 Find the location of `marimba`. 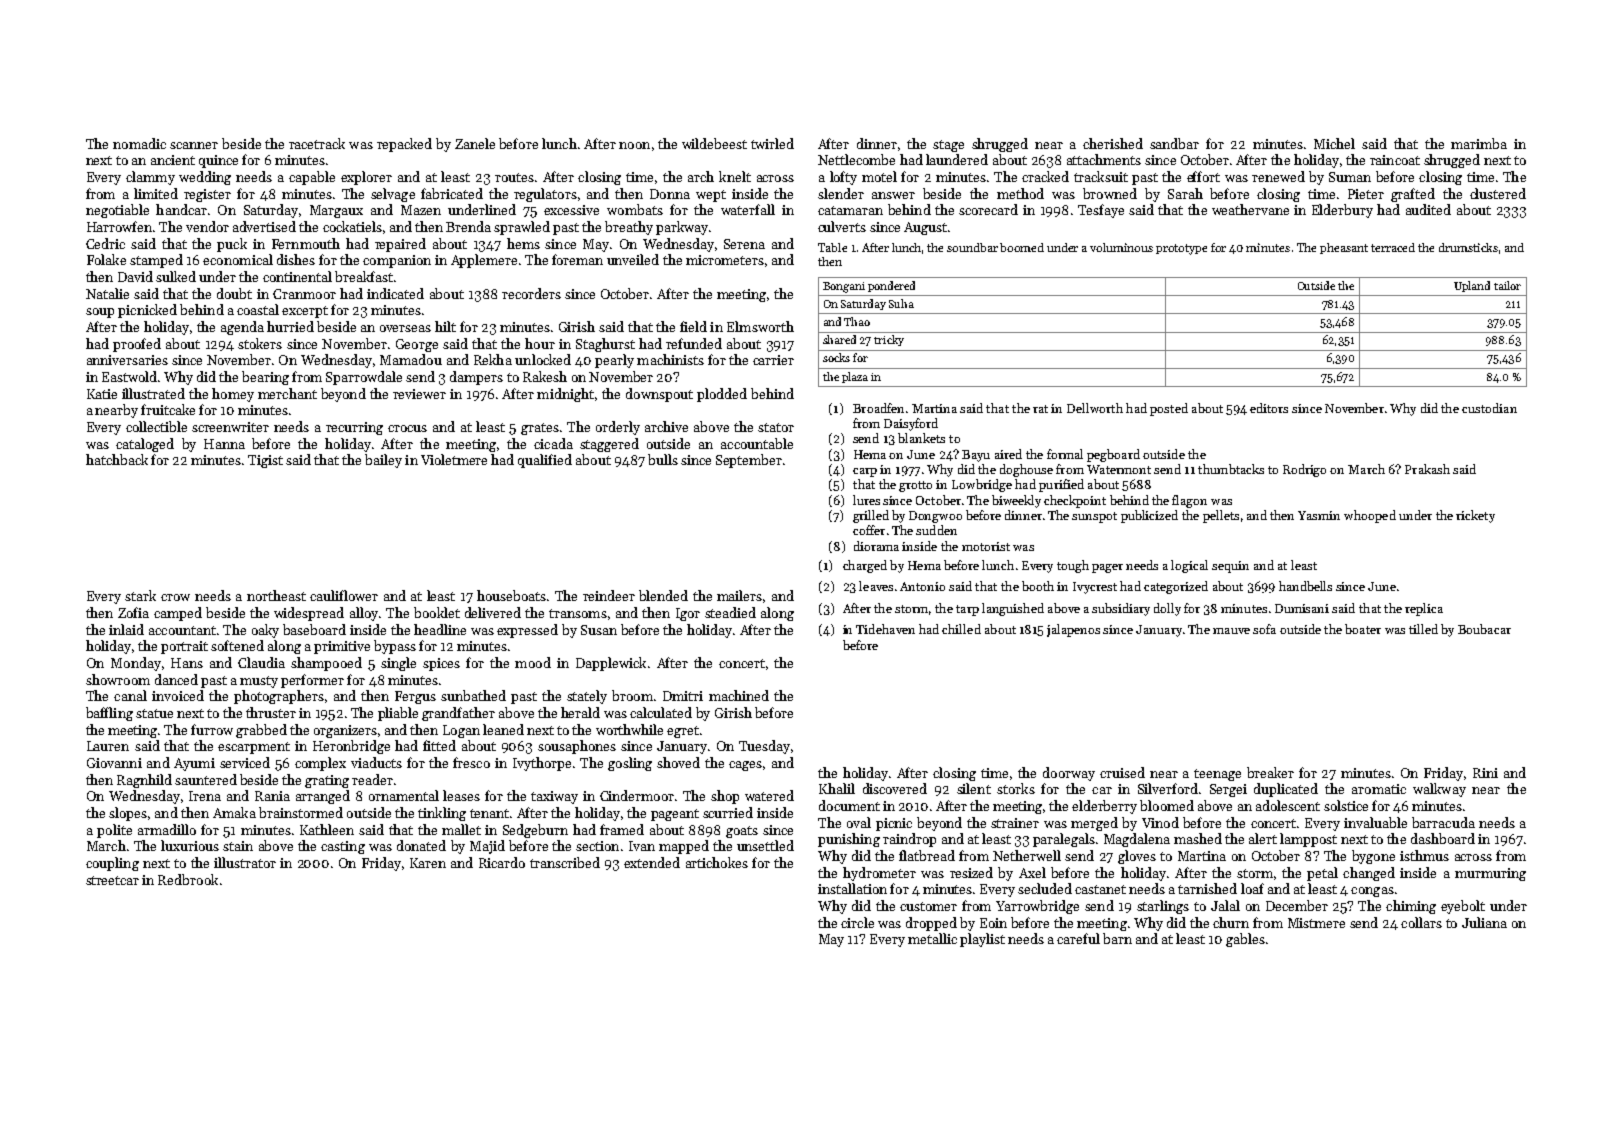

marimba is located at coordinates (1479, 143).
